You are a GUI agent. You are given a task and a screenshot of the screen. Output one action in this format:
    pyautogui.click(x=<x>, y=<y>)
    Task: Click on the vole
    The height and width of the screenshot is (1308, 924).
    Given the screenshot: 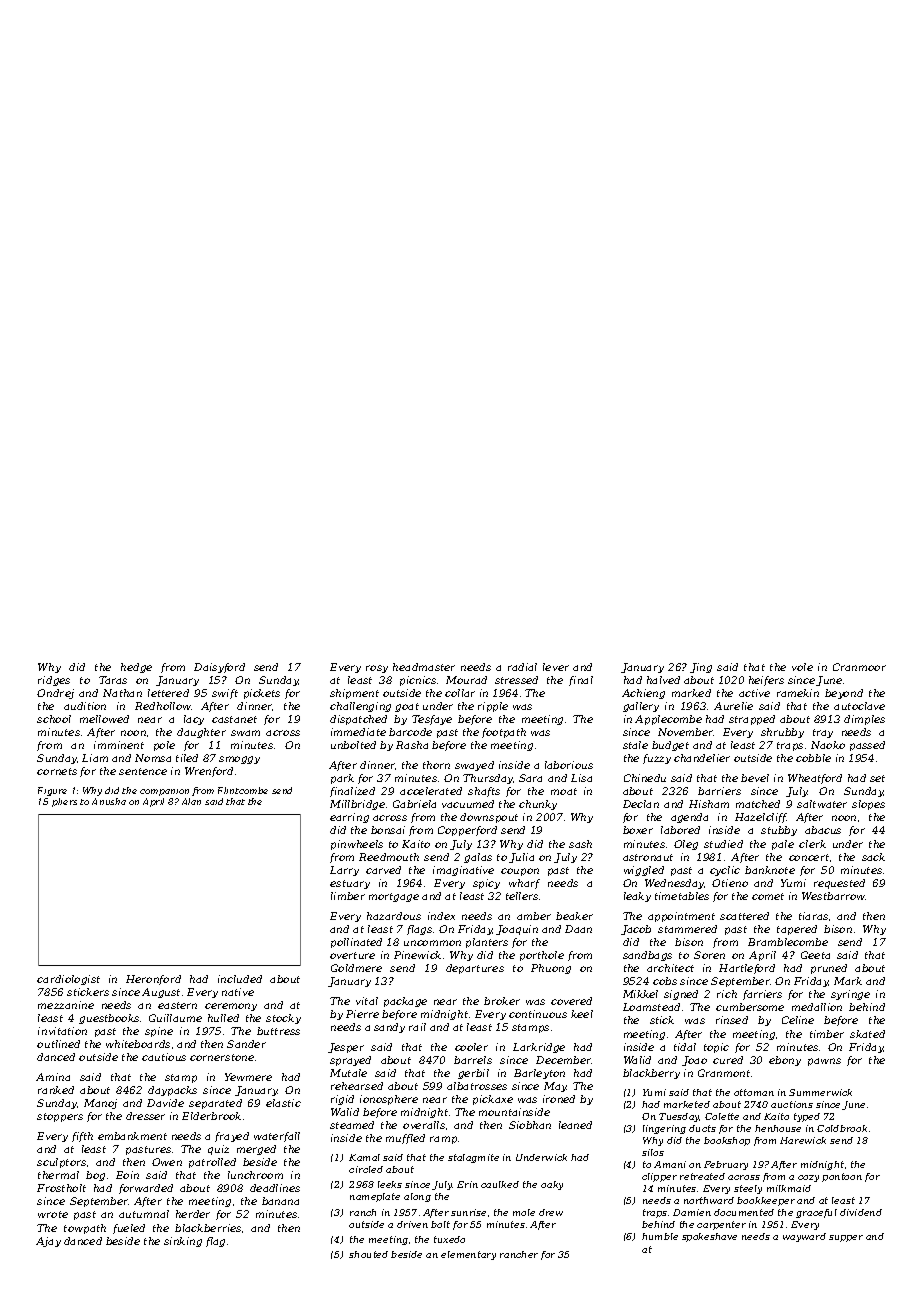 What is the action you would take?
    pyautogui.click(x=802, y=667)
